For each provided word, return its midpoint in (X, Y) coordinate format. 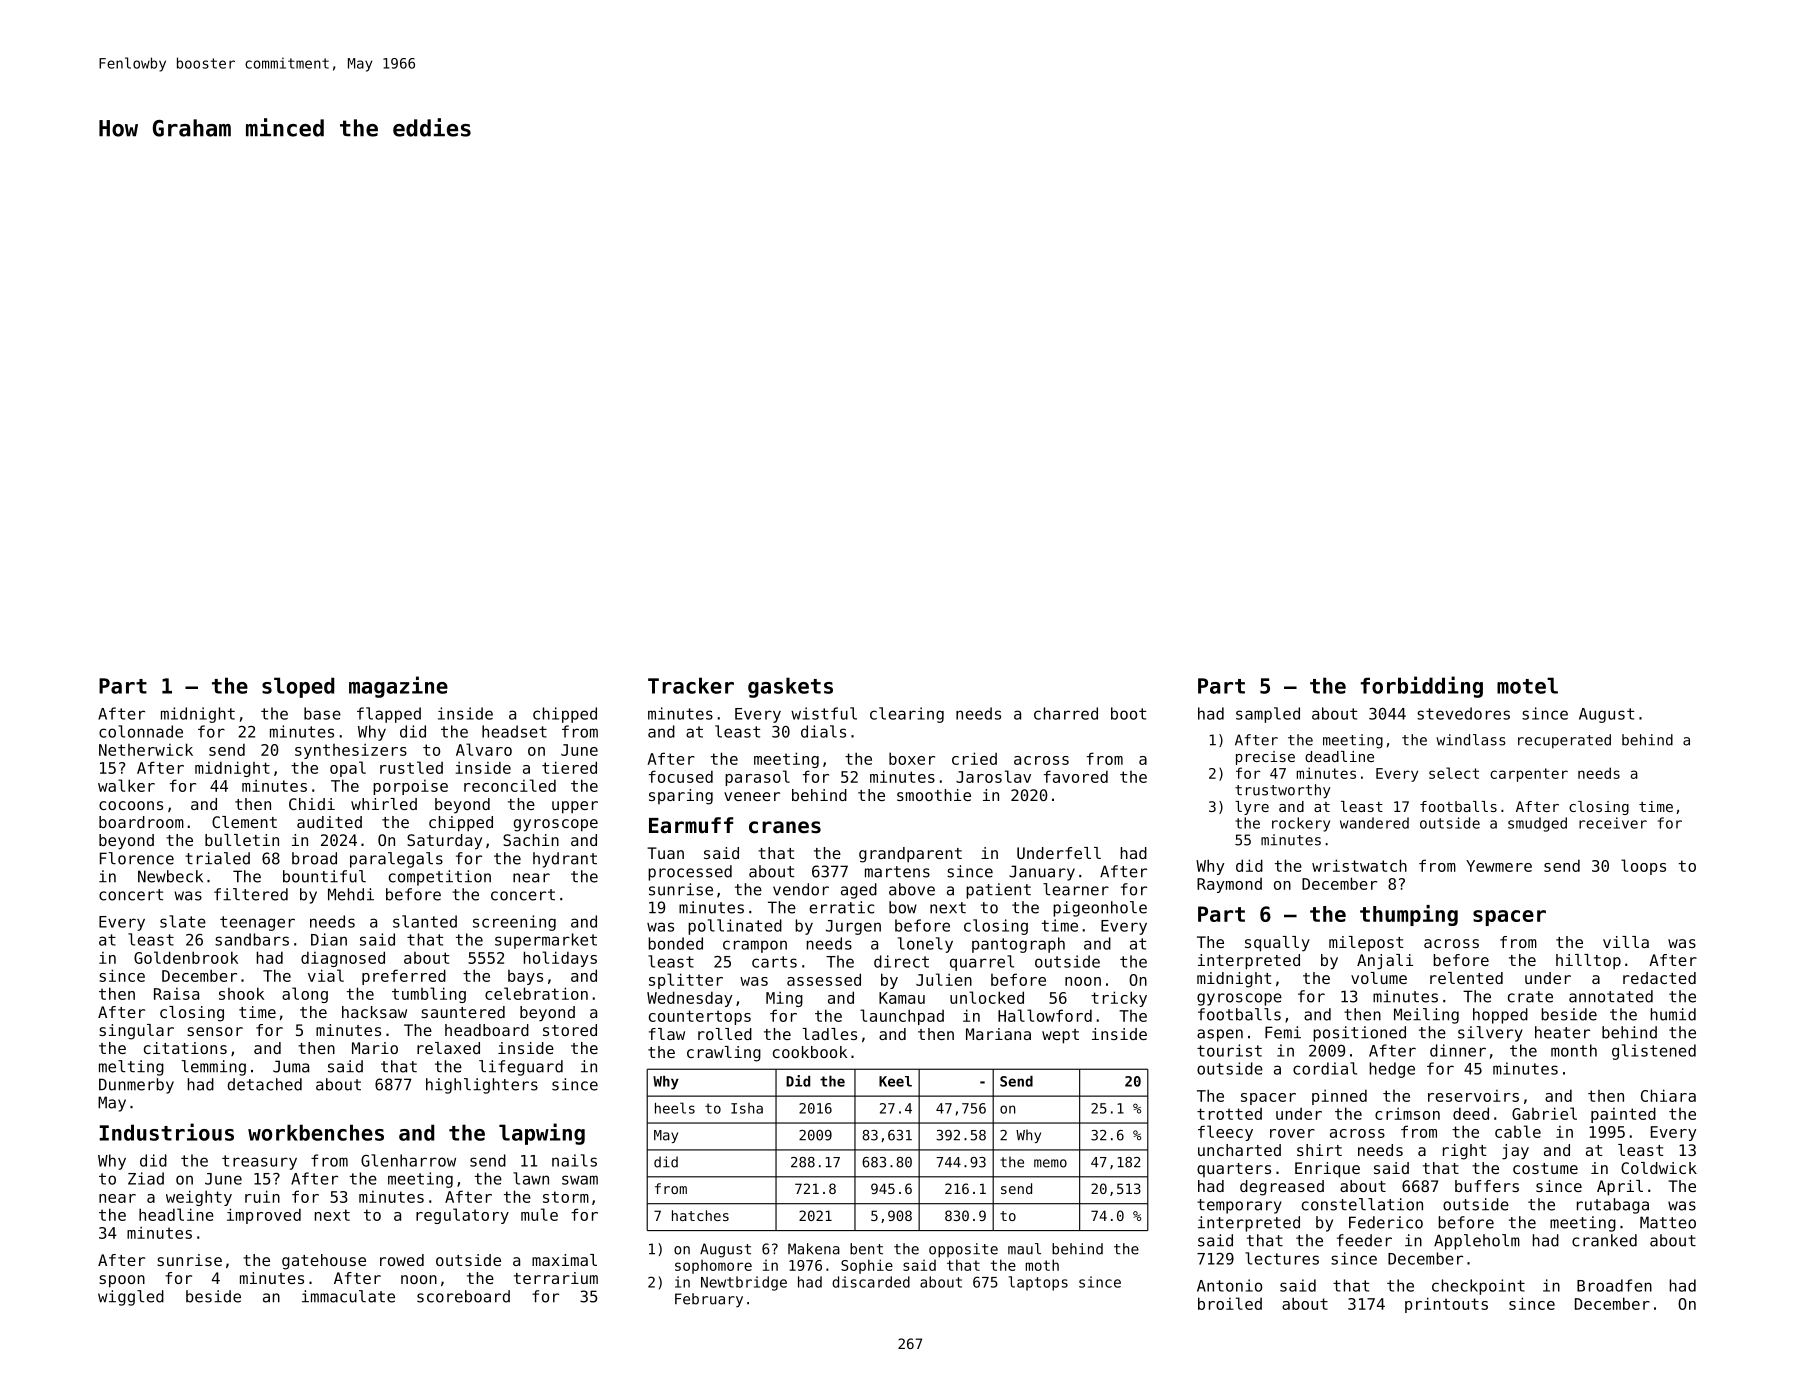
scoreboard (463, 1296)
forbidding (1422, 687)
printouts (1446, 1305)
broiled (1230, 1303)
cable (1518, 1131)
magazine (398, 687)
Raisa (176, 994)
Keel (895, 1081)
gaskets (790, 687)
